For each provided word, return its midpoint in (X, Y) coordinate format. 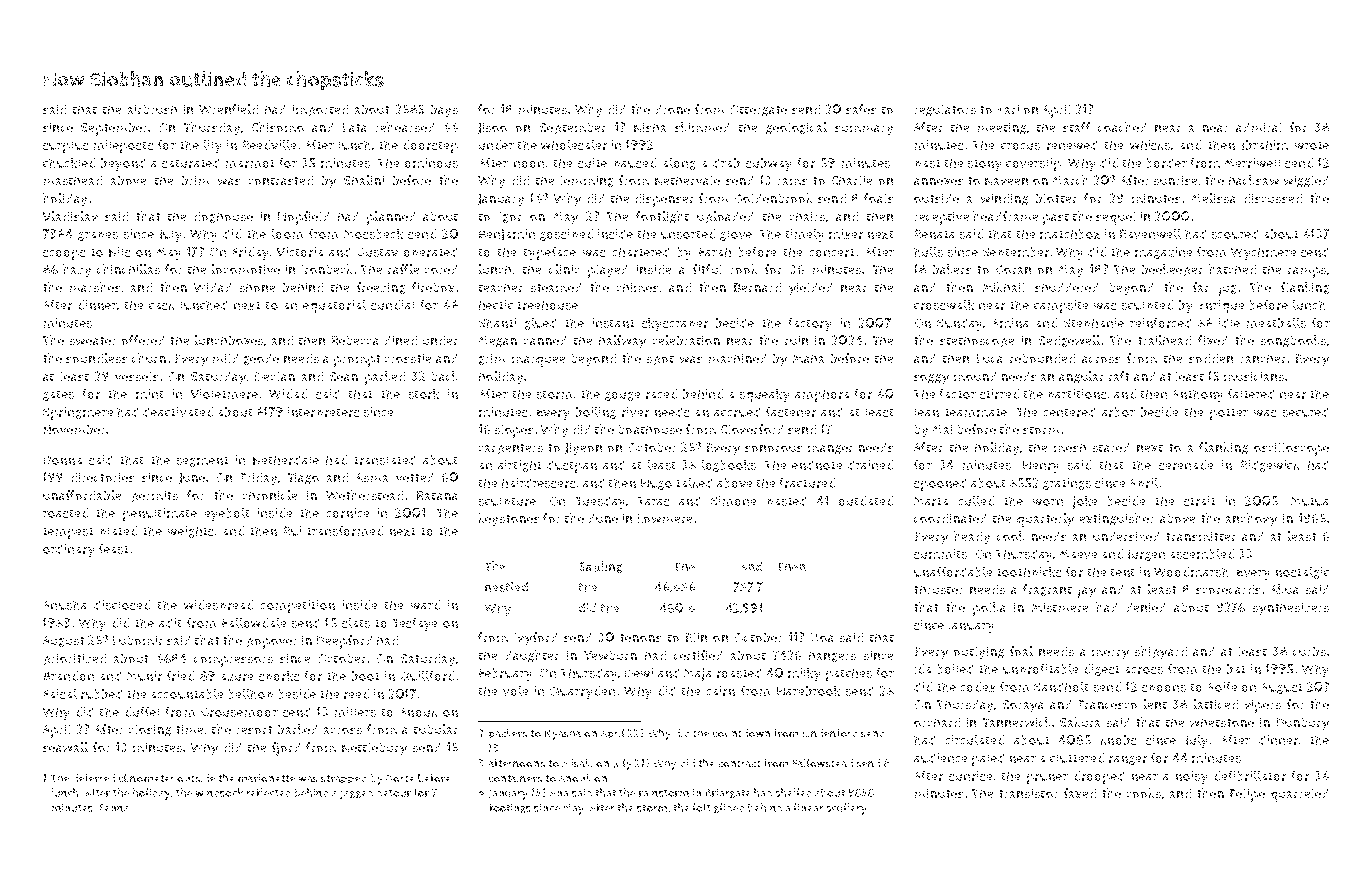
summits (940, 554)
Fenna (114, 808)
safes (861, 109)
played (608, 271)
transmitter (1201, 536)
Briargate (728, 793)
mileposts (123, 146)
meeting (1001, 128)
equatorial (334, 306)
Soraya (1023, 706)
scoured (1235, 234)
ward (425, 605)
